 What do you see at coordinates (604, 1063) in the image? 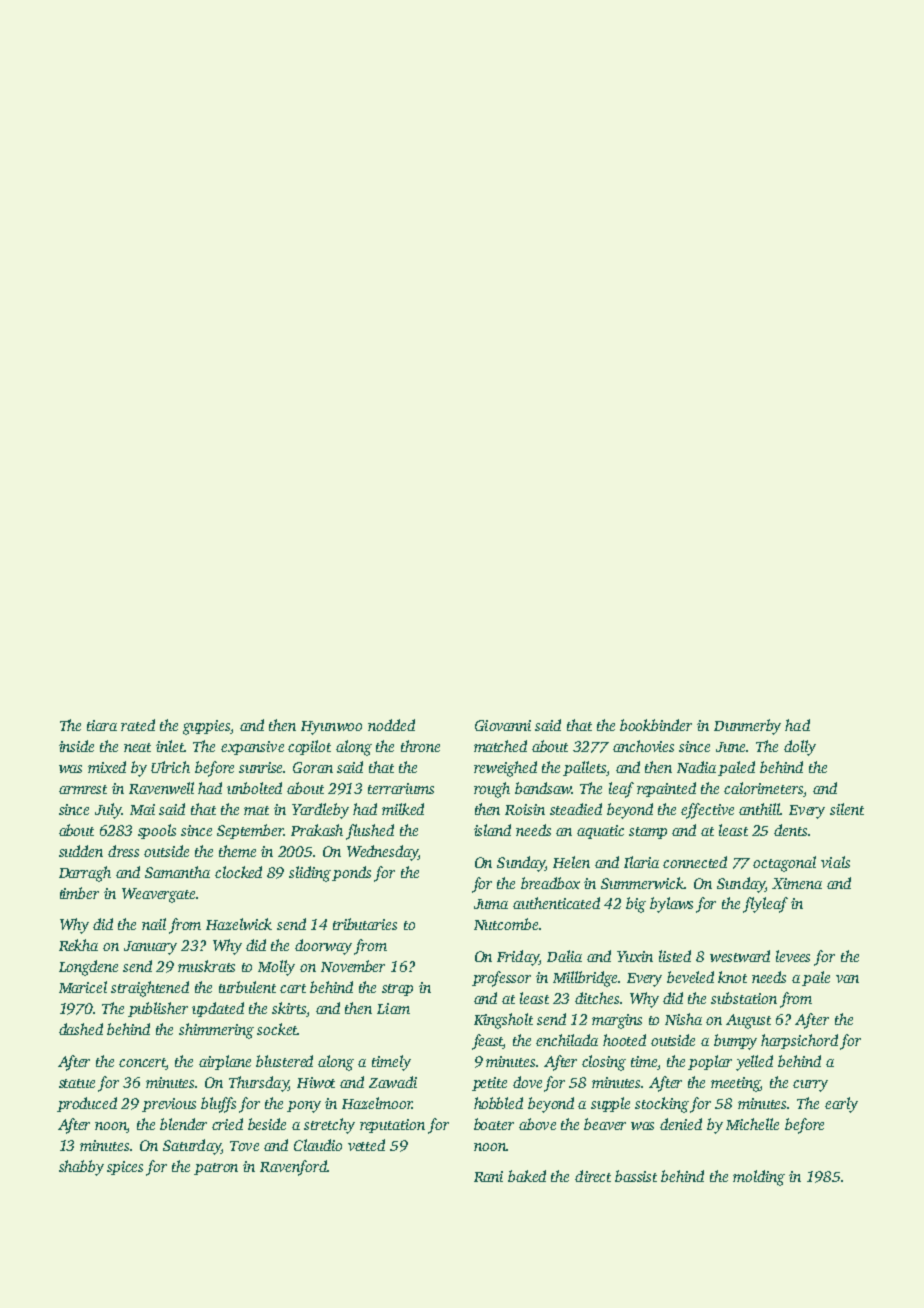
I see `closing` at bounding box center [604, 1063].
